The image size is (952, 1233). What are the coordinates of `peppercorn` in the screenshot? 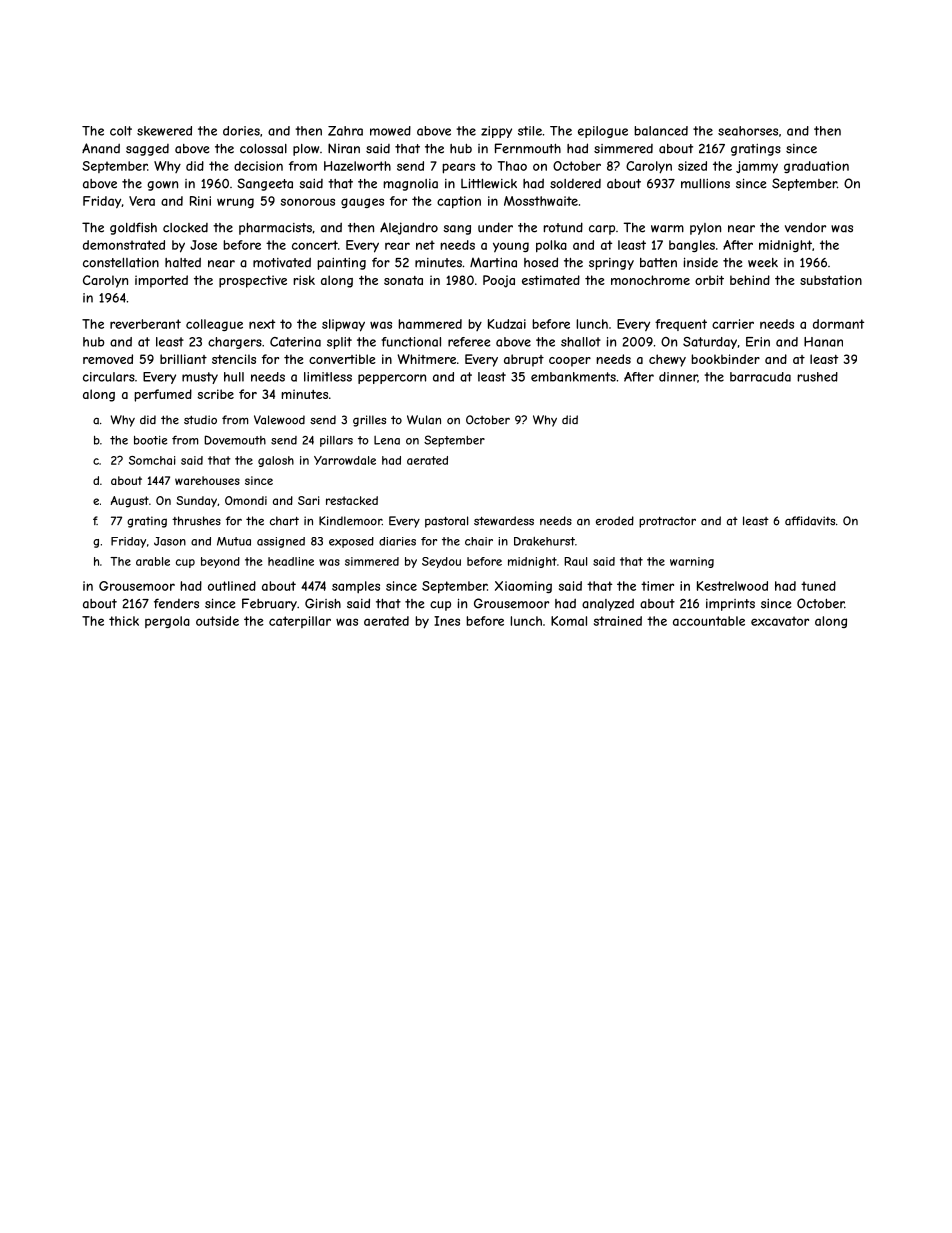 It's located at (392, 379).
